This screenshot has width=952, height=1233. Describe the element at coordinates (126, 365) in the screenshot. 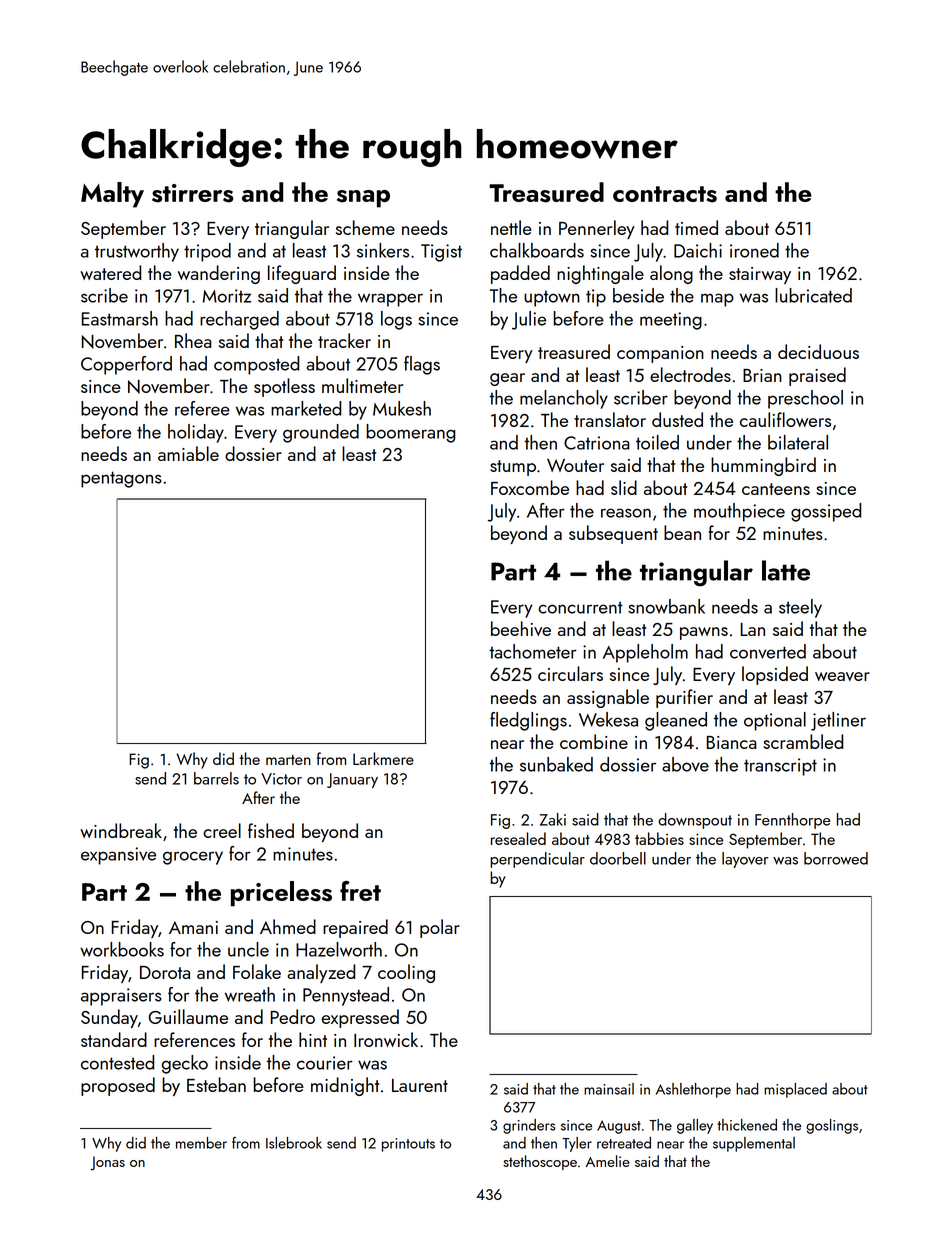

I see `Copperford` at that location.
